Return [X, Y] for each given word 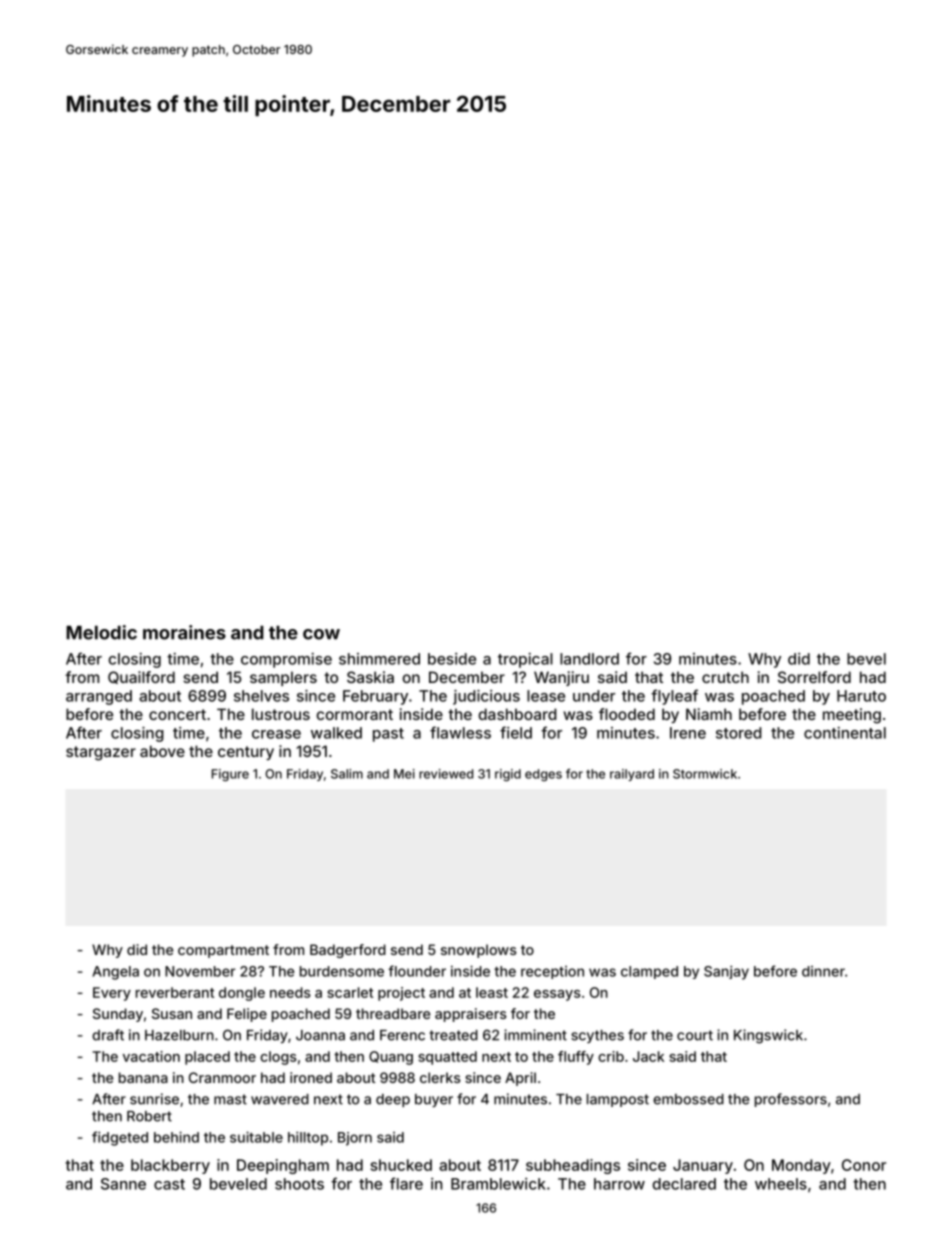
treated [454, 1035]
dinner [823, 971]
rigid [508, 775]
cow [321, 634]
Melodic [101, 632]
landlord [589, 659]
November [200, 971]
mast [230, 1099]
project [401, 994]
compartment [223, 951]
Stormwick [705, 774]
